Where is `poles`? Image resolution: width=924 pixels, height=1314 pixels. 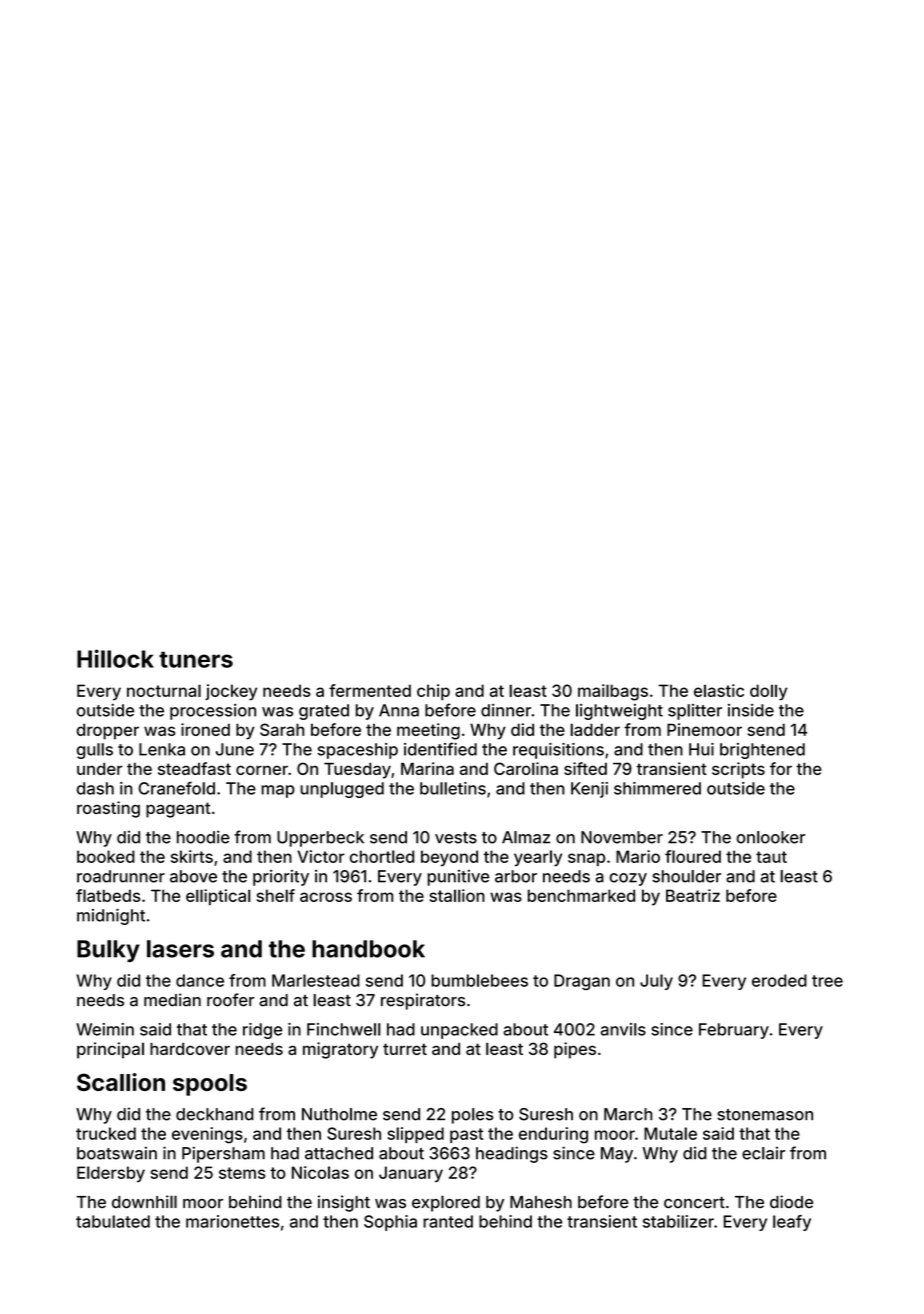 poles is located at coordinates (472, 1116).
